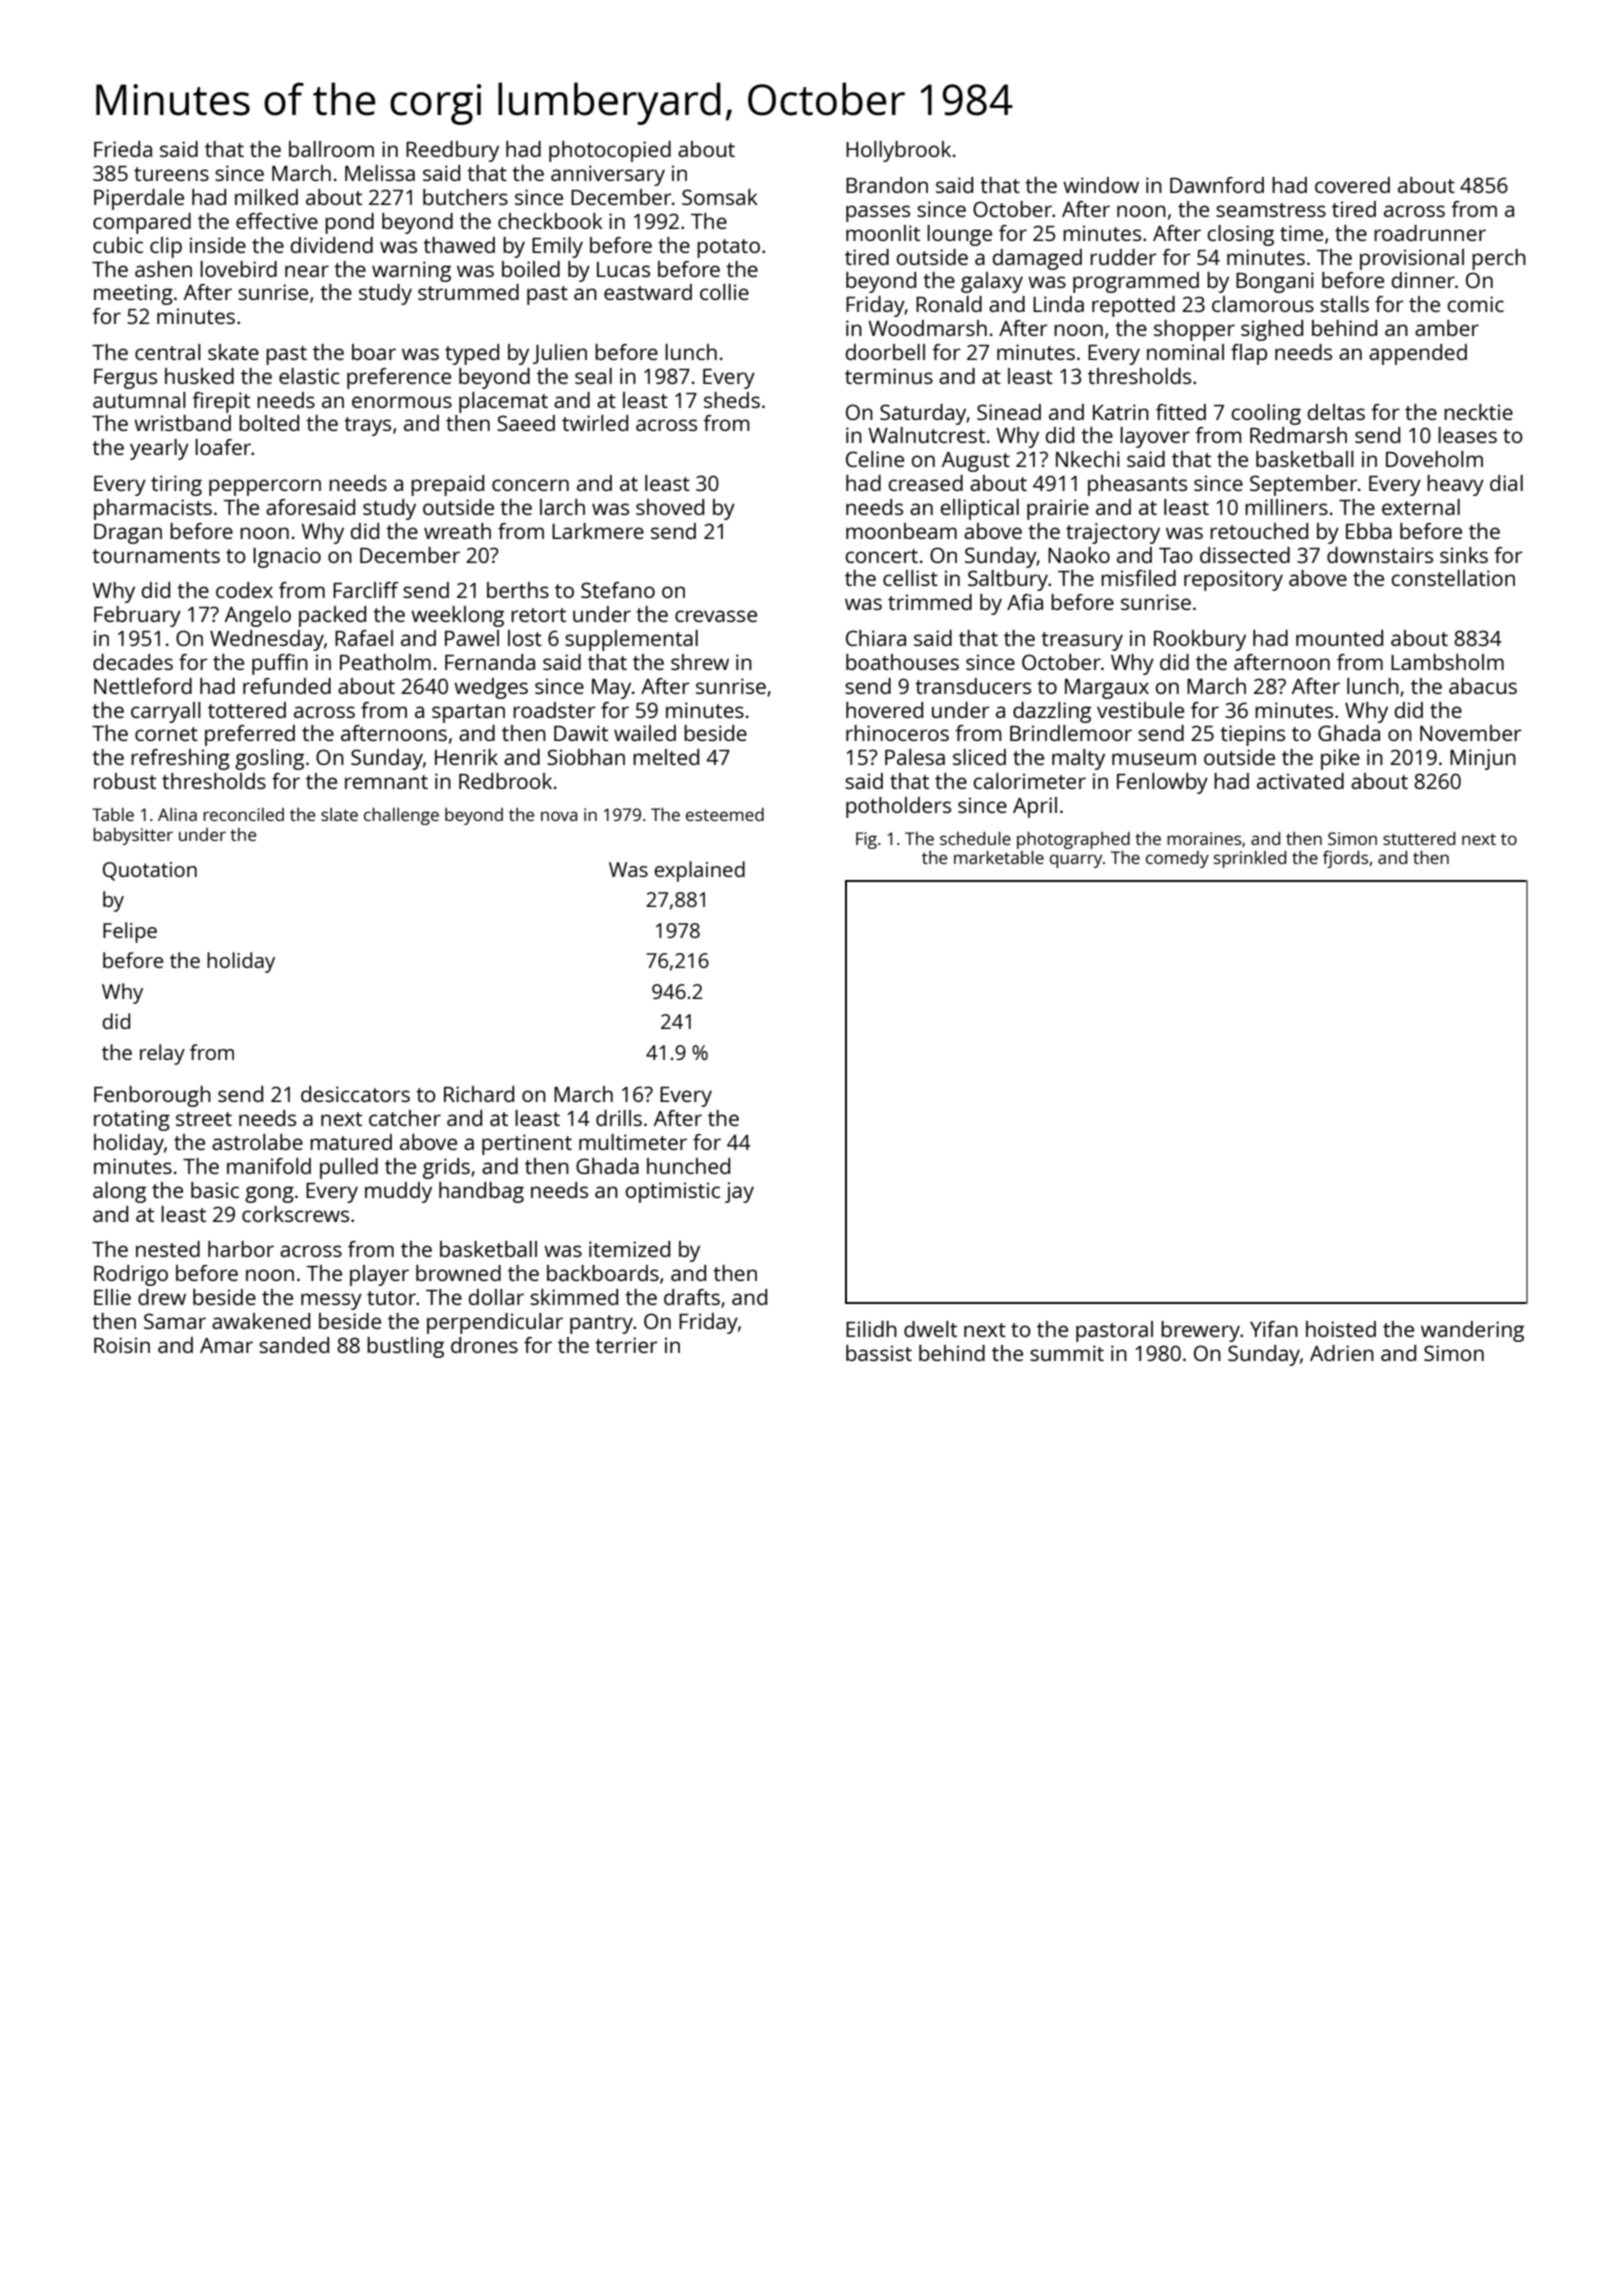 The image size is (1620, 2292). What do you see at coordinates (1274, 1329) in the page?
I see `Yifan` at bounding box center [1274, 1329].
